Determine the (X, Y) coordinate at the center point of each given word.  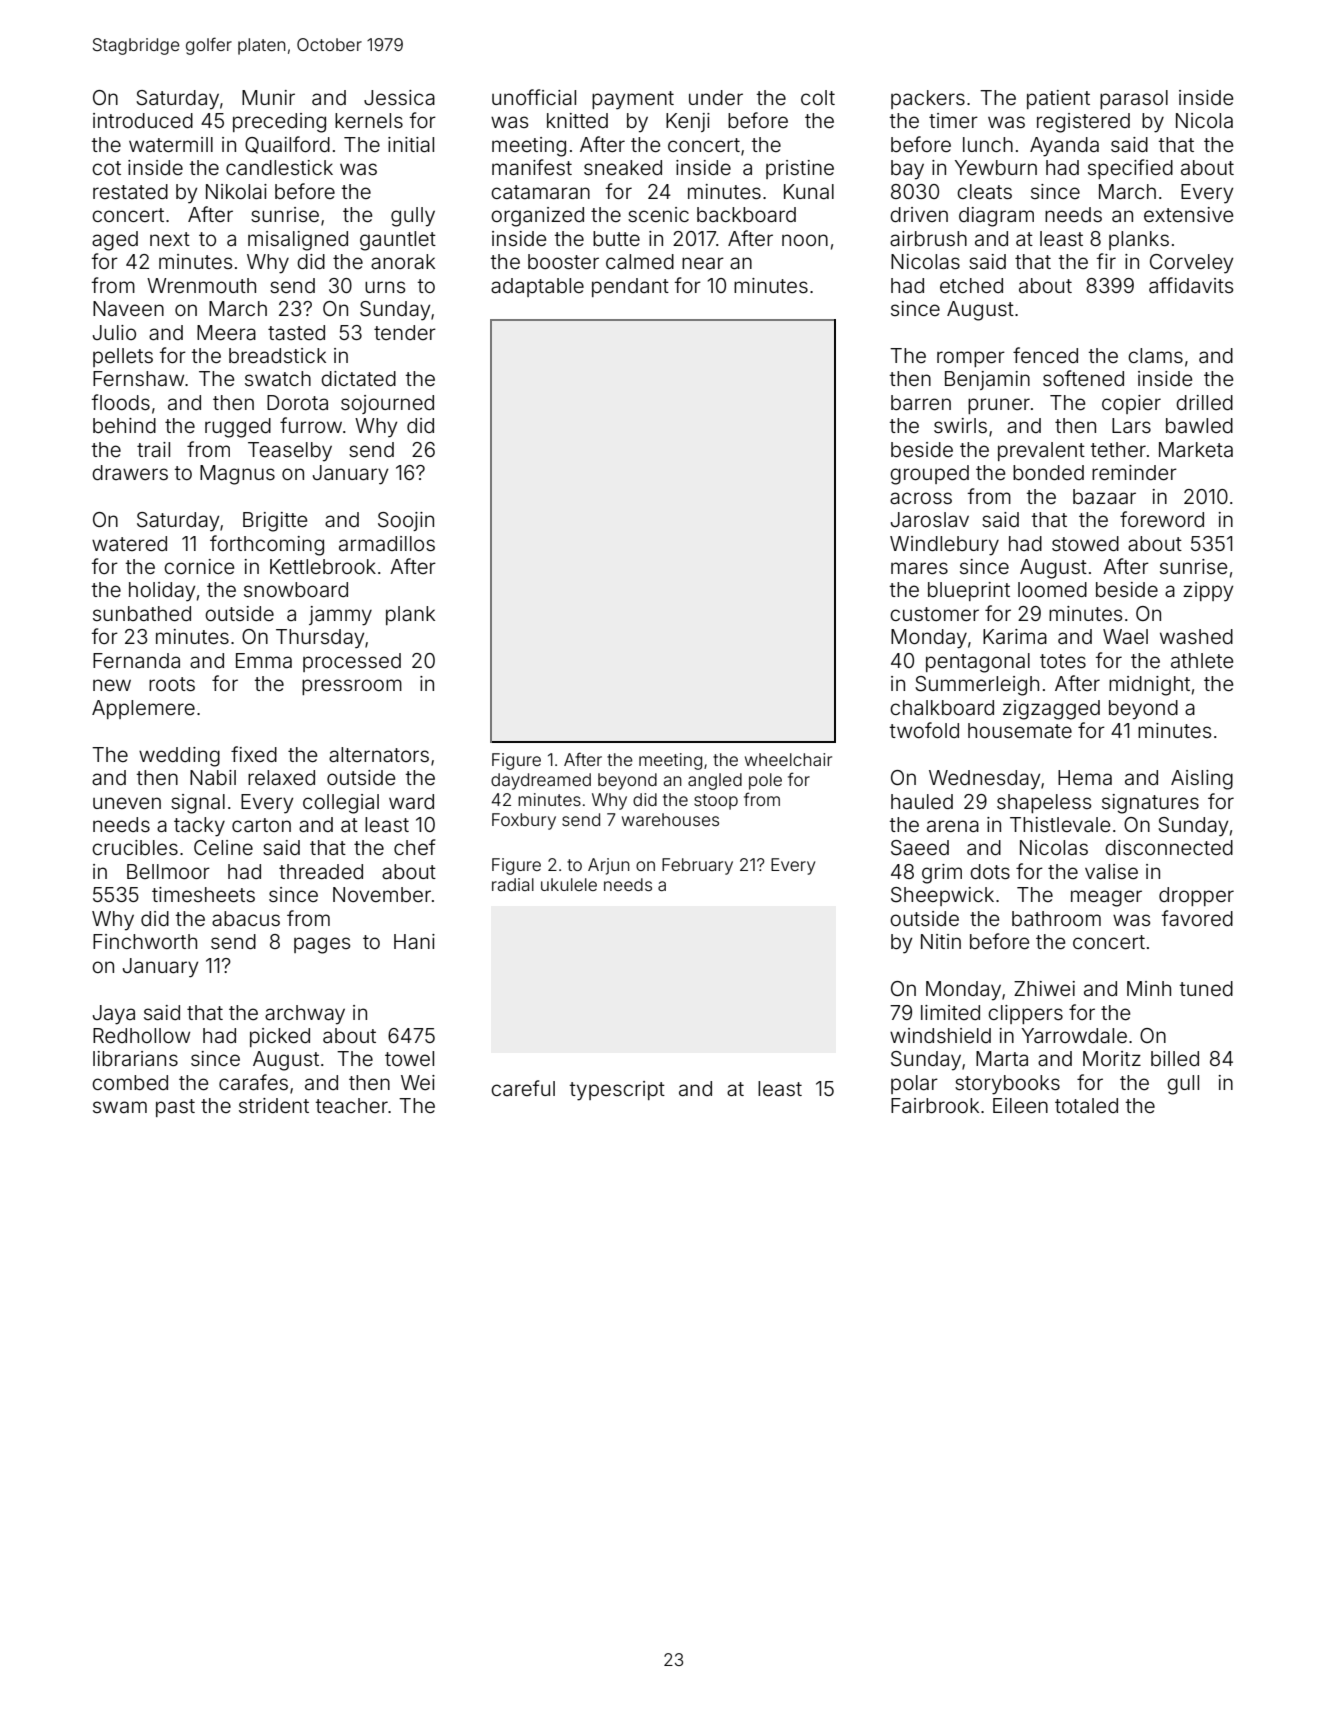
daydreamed (541, 781)
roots (172, 684)
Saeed (920, 848)
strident (274, 1105)
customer (934, 614)
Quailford (287, 145)
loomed (1052, 589)
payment (633, 100)
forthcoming (267, 545)
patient (1058, 99)
